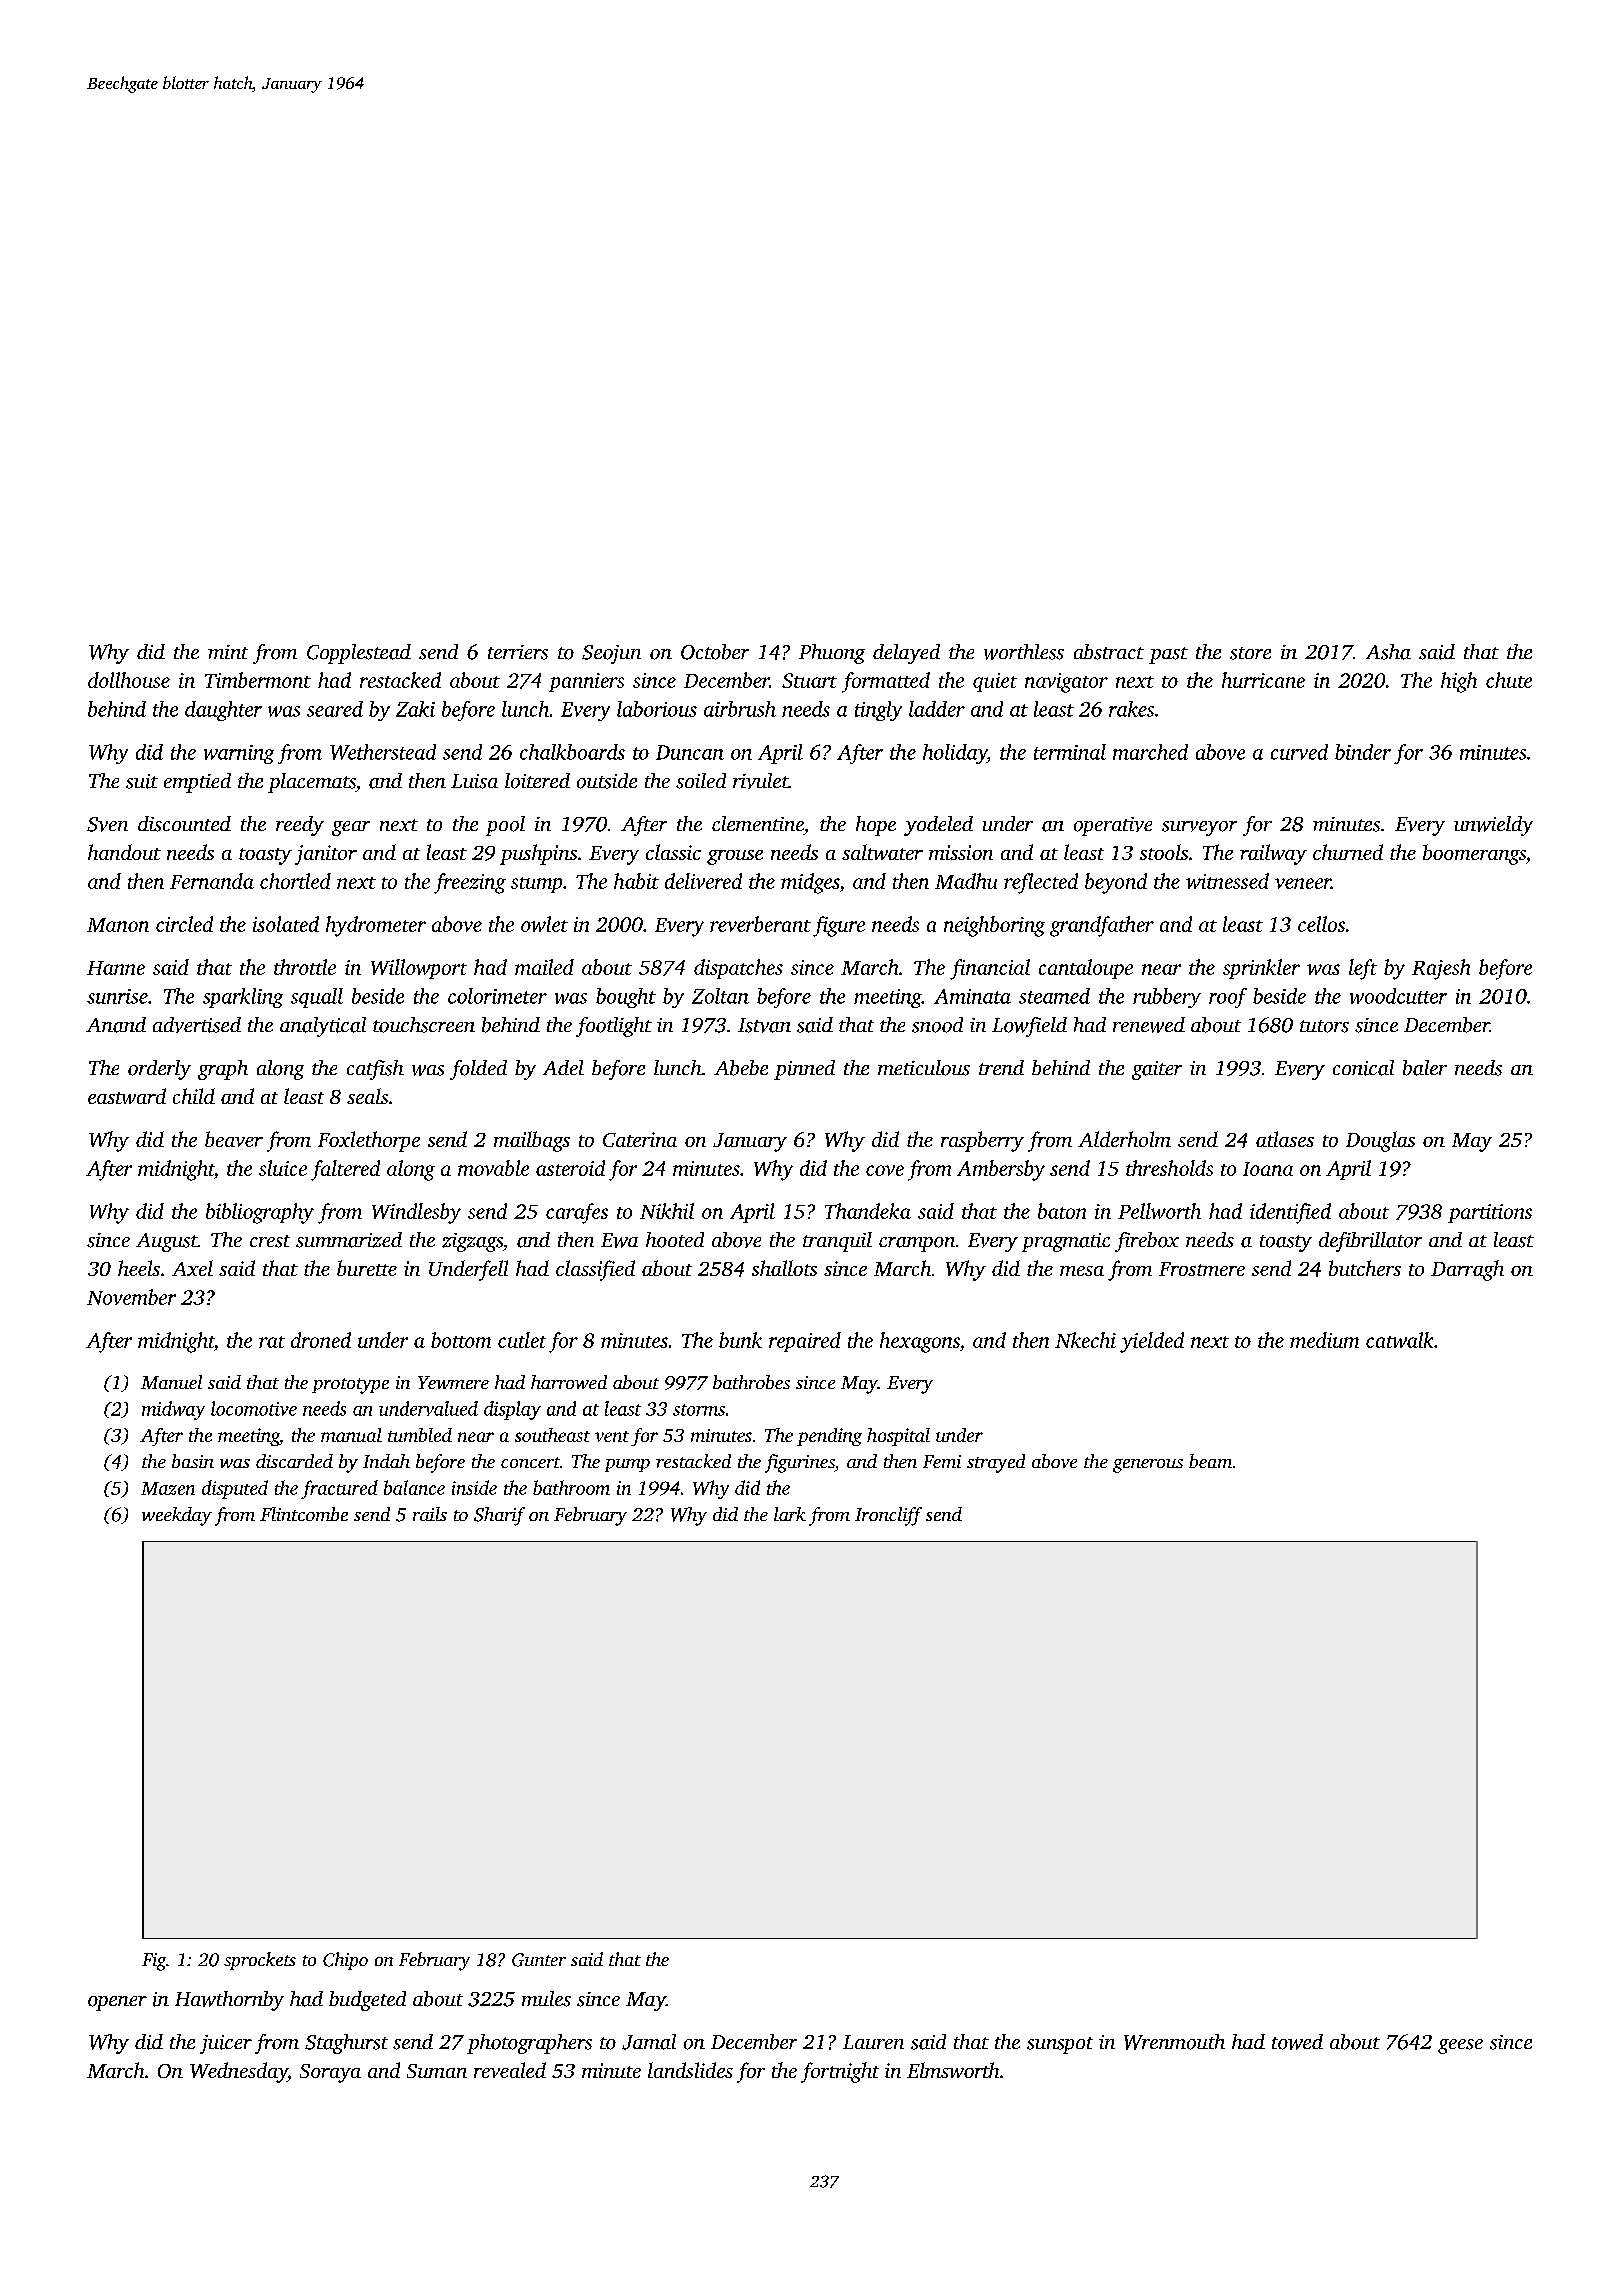  What do you see at coordinates (430, 1514) in the document?
I see `rails` at bounding box center [430, 1514].
